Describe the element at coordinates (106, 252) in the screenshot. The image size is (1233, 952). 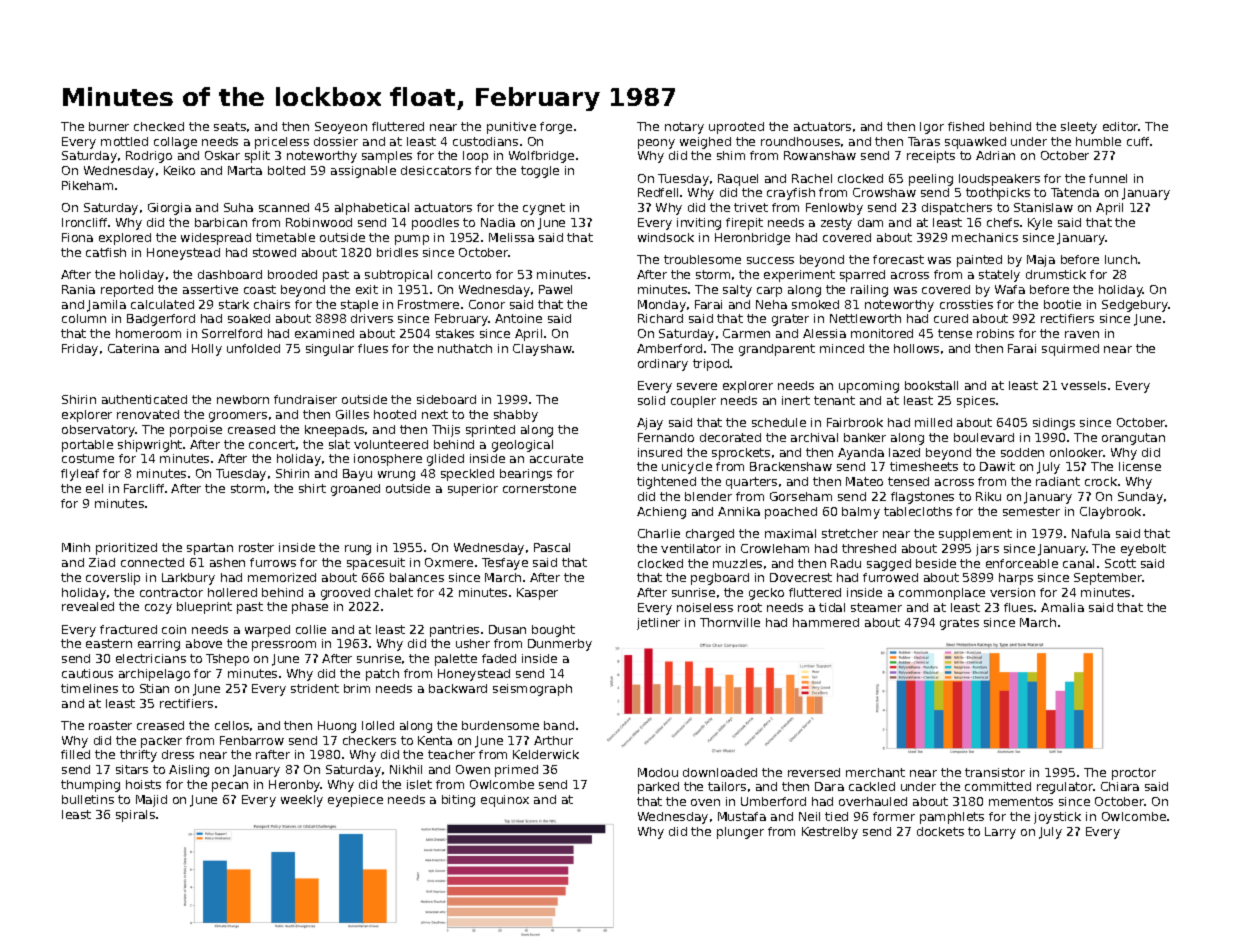
I see `catfish` at that location.
